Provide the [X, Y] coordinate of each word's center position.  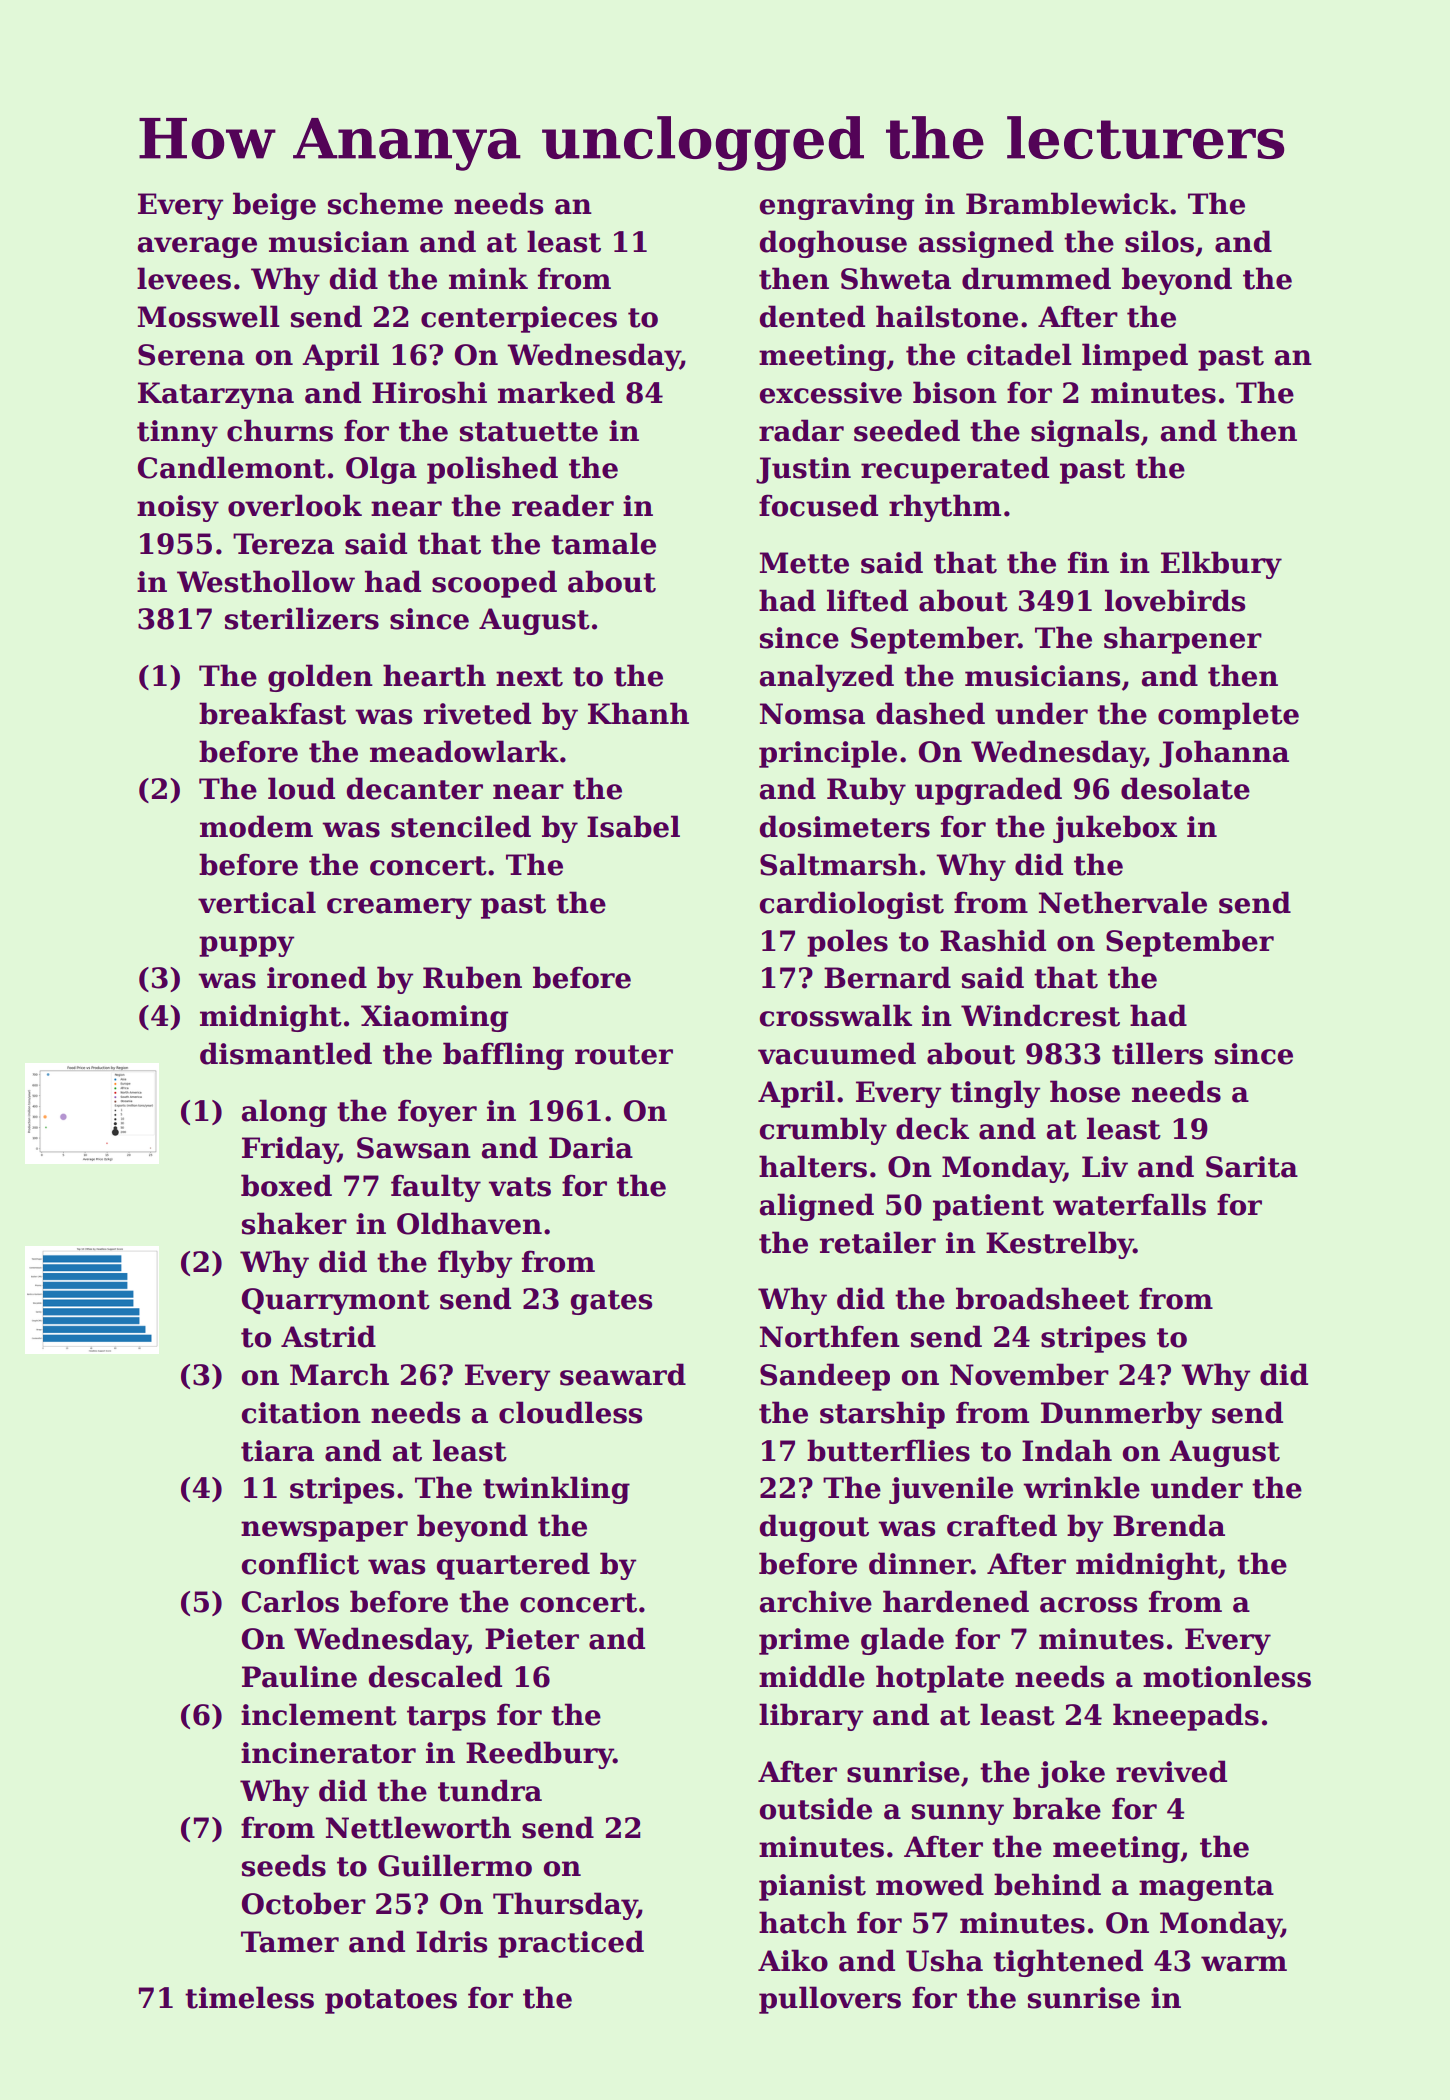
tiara [277, 1451]
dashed [930, 713]
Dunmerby [1121, 1415]
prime [804, 1641]
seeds [284, 1865]
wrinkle [1081, 1487]
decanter [415, 788]
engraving [837, 206]
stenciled [461, 826]
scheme [385, 203]
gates [611, 1302]
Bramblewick [1067, 203]
